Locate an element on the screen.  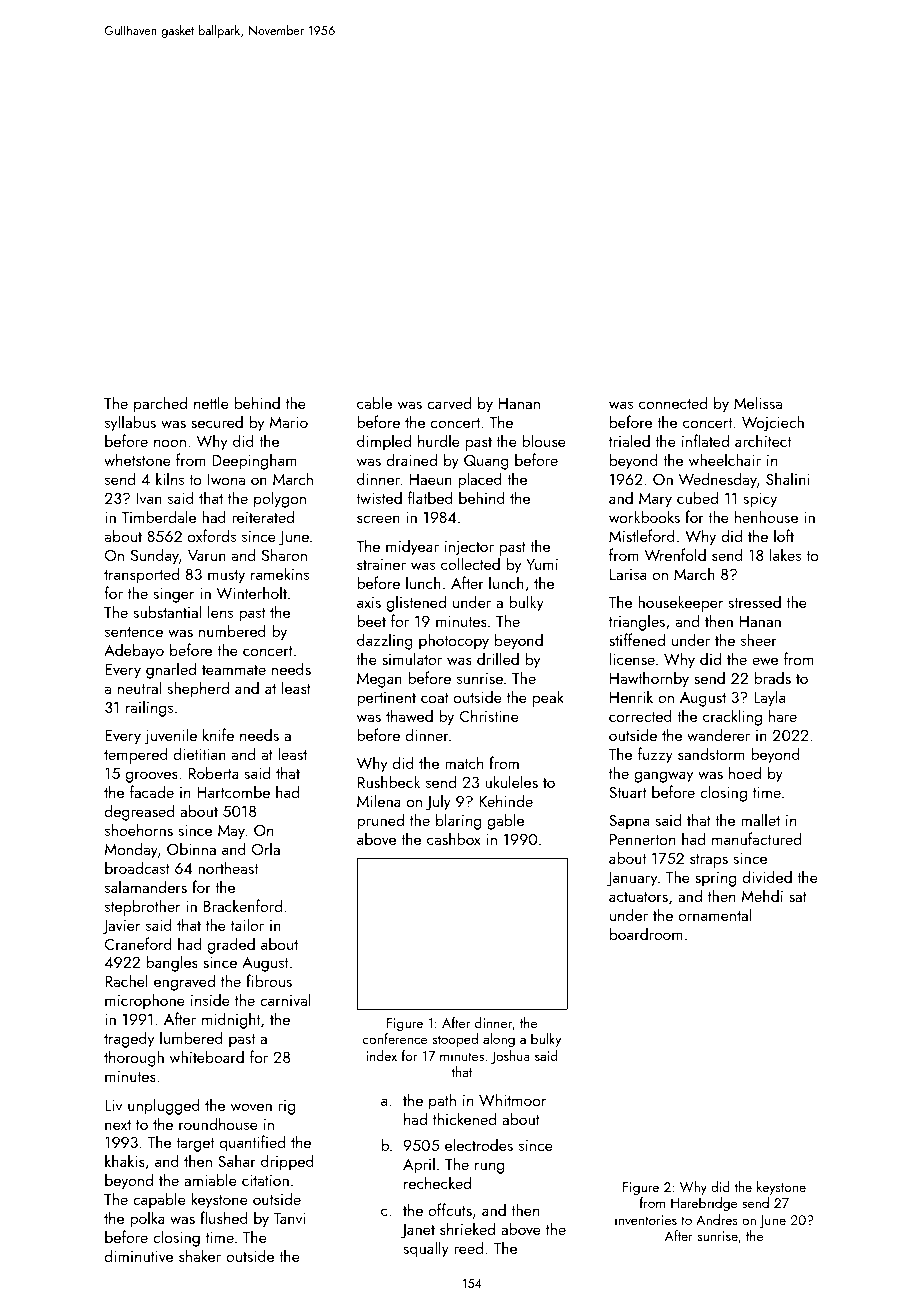
shoehorns is located at coordinates (139, 829).
